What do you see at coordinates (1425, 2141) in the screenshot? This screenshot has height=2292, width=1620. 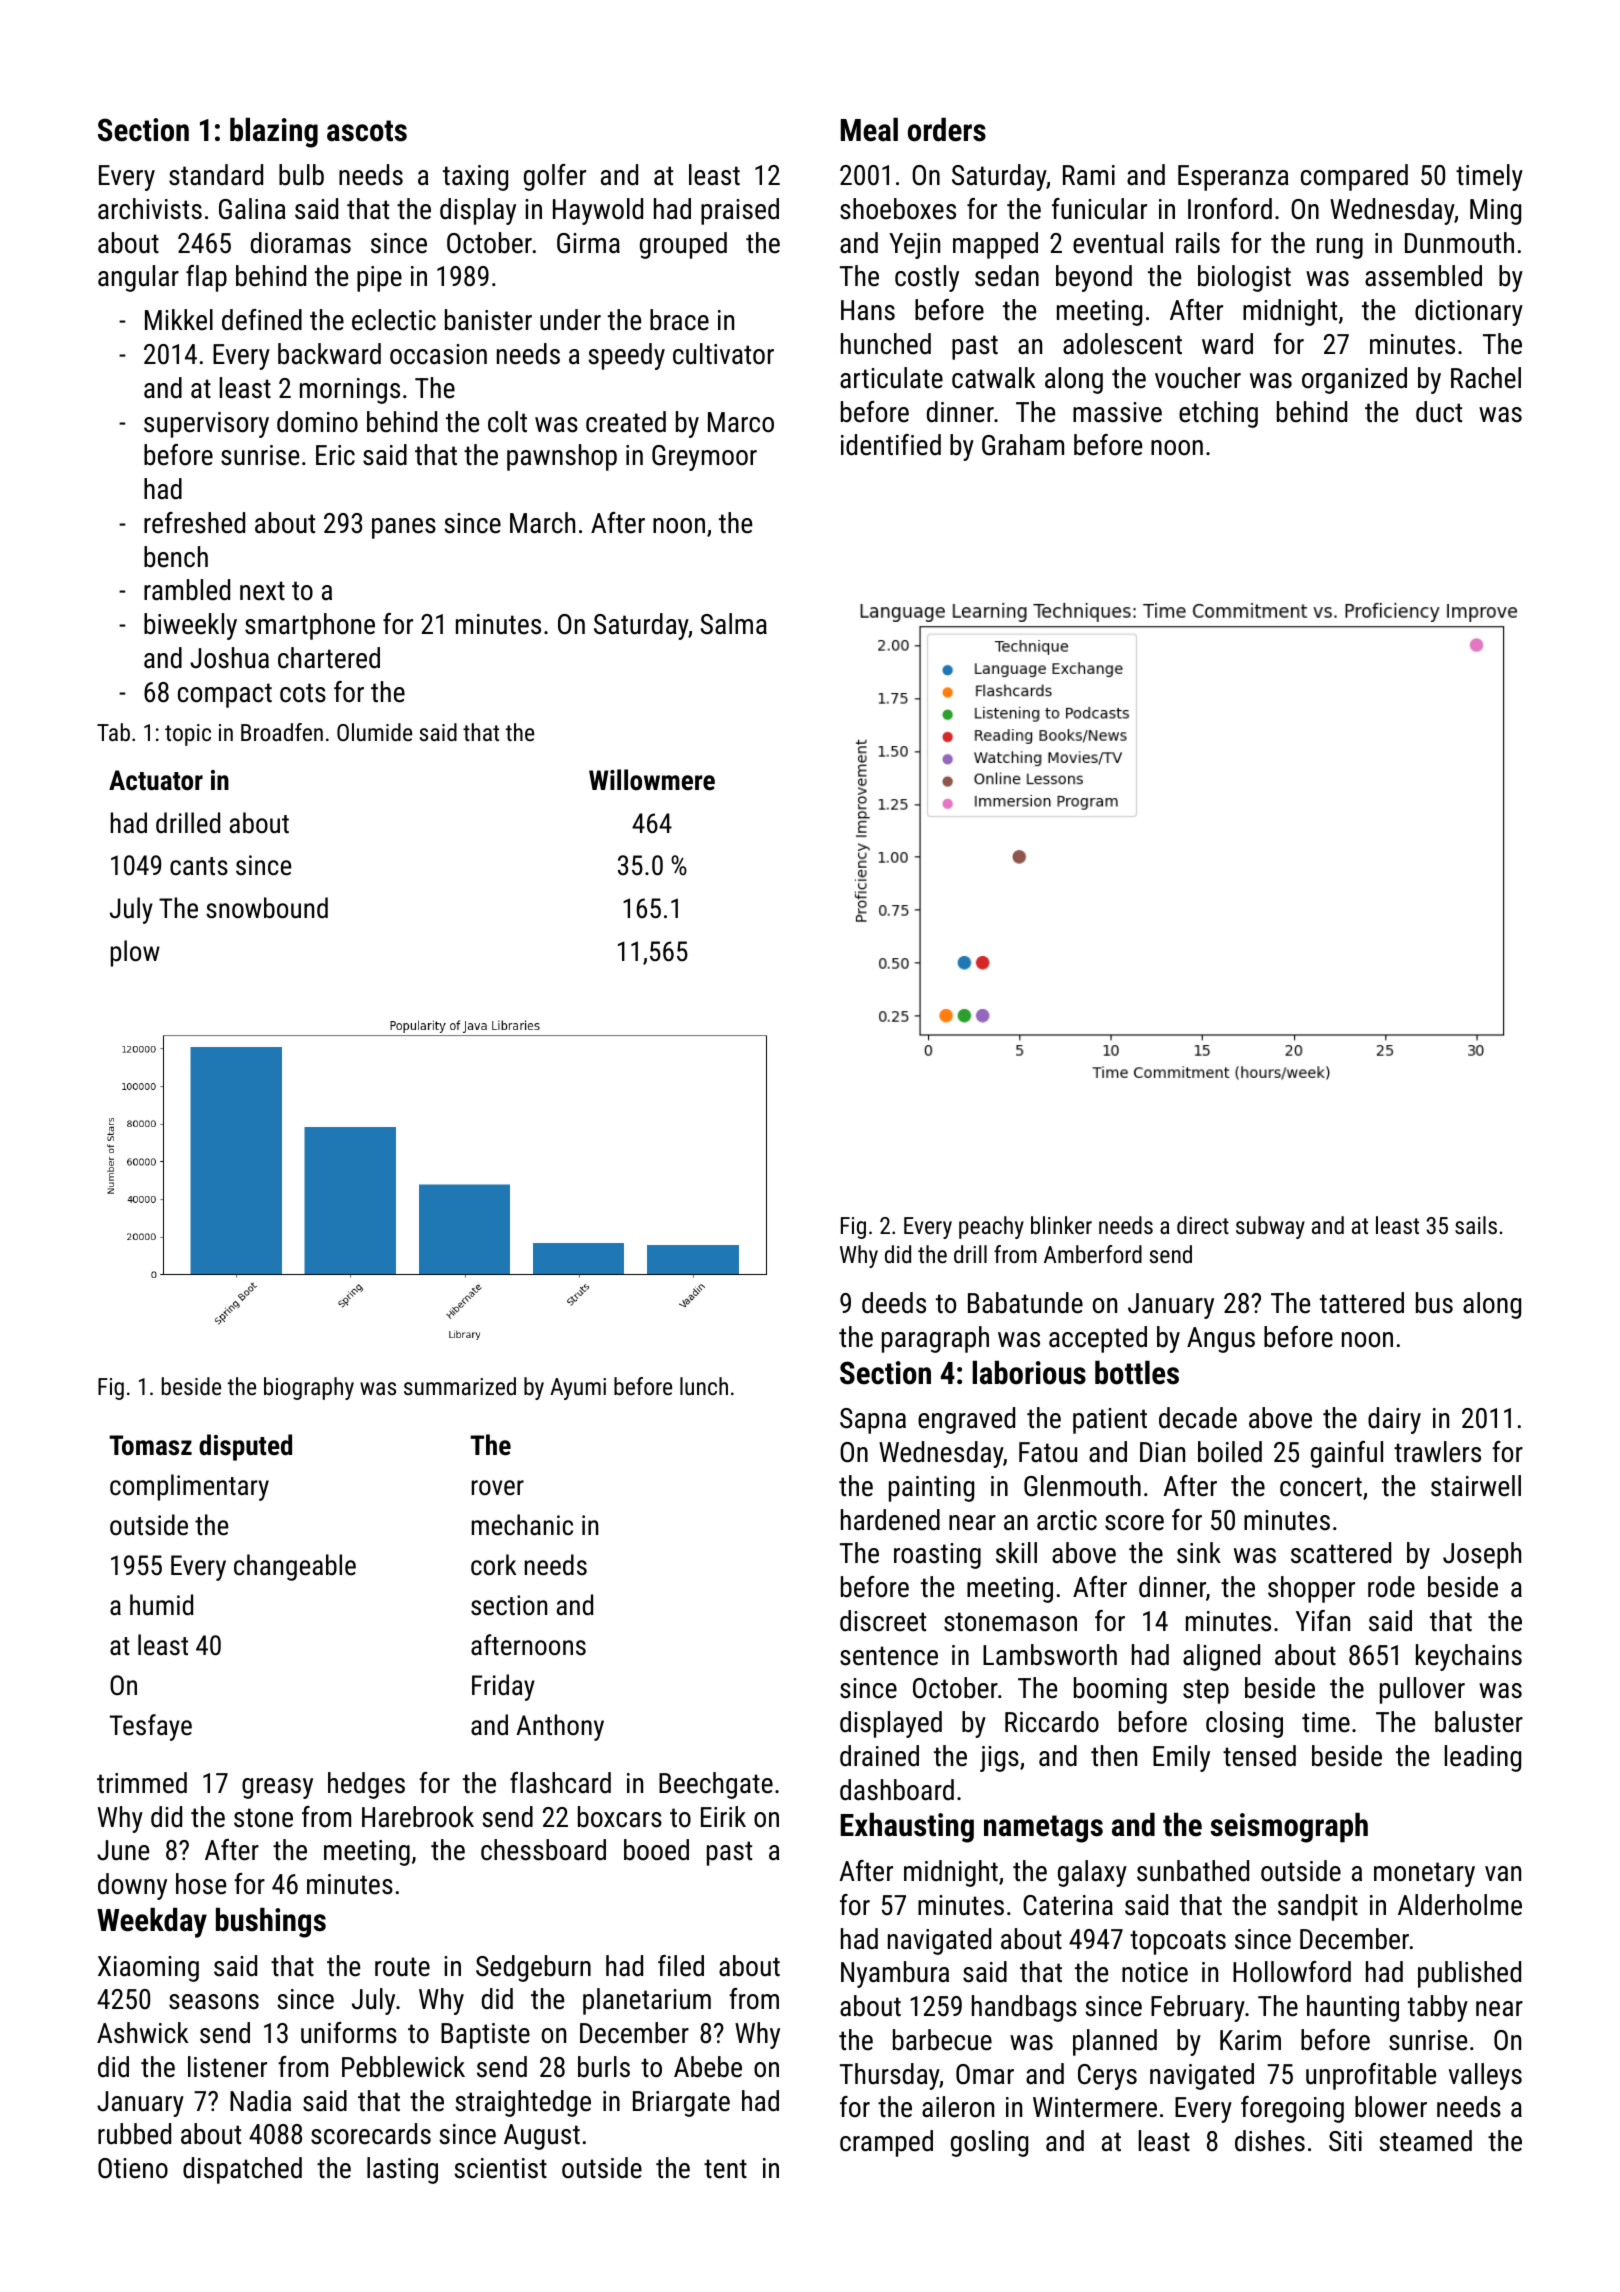 I see `steamed` at bounding box center [1425, 2141].
